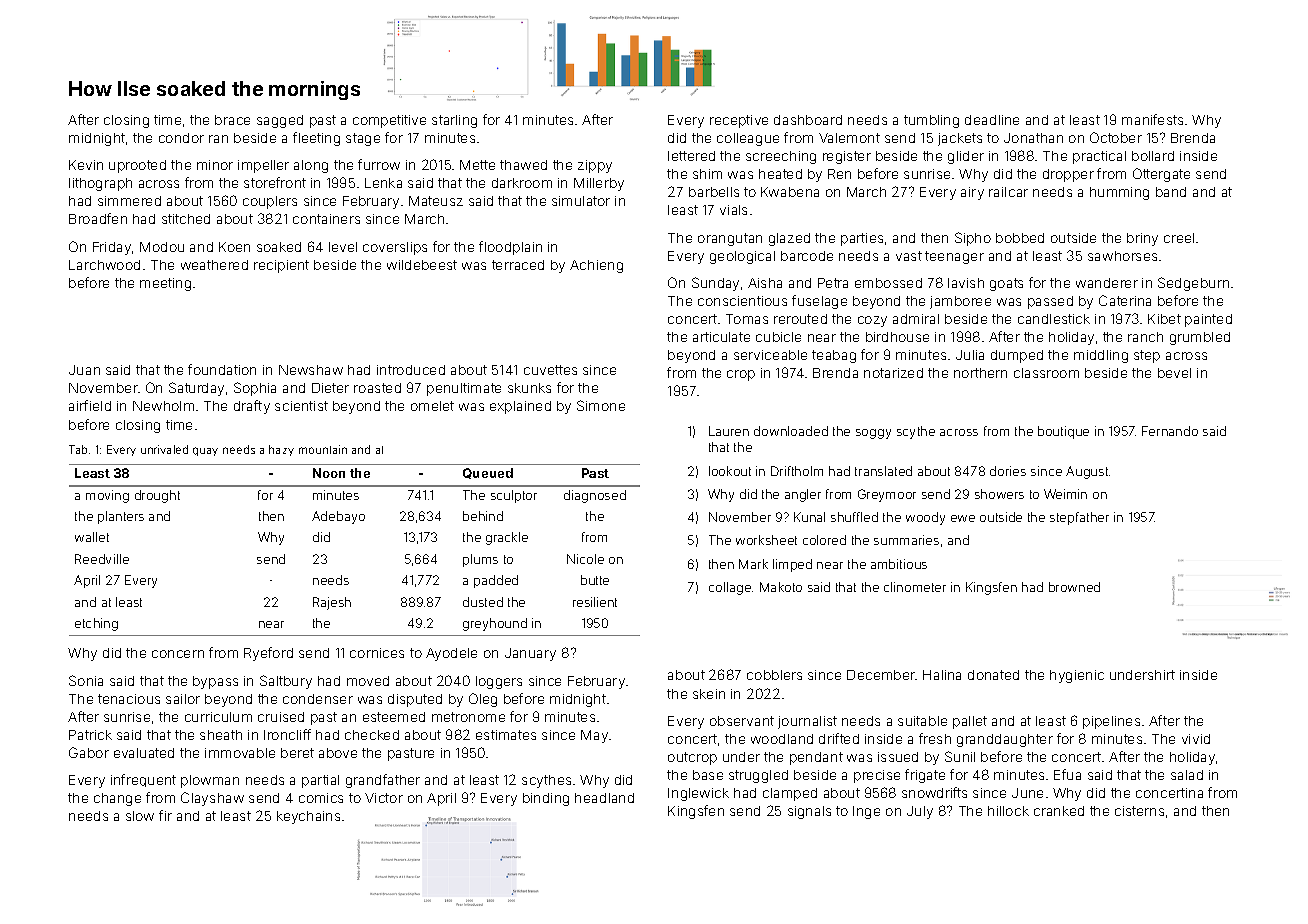 The height and width of the page is (924, 1308). What do you see at coordinates (90, 735) in the page?
I see `Patrick` at bounding box center [90, 735].
